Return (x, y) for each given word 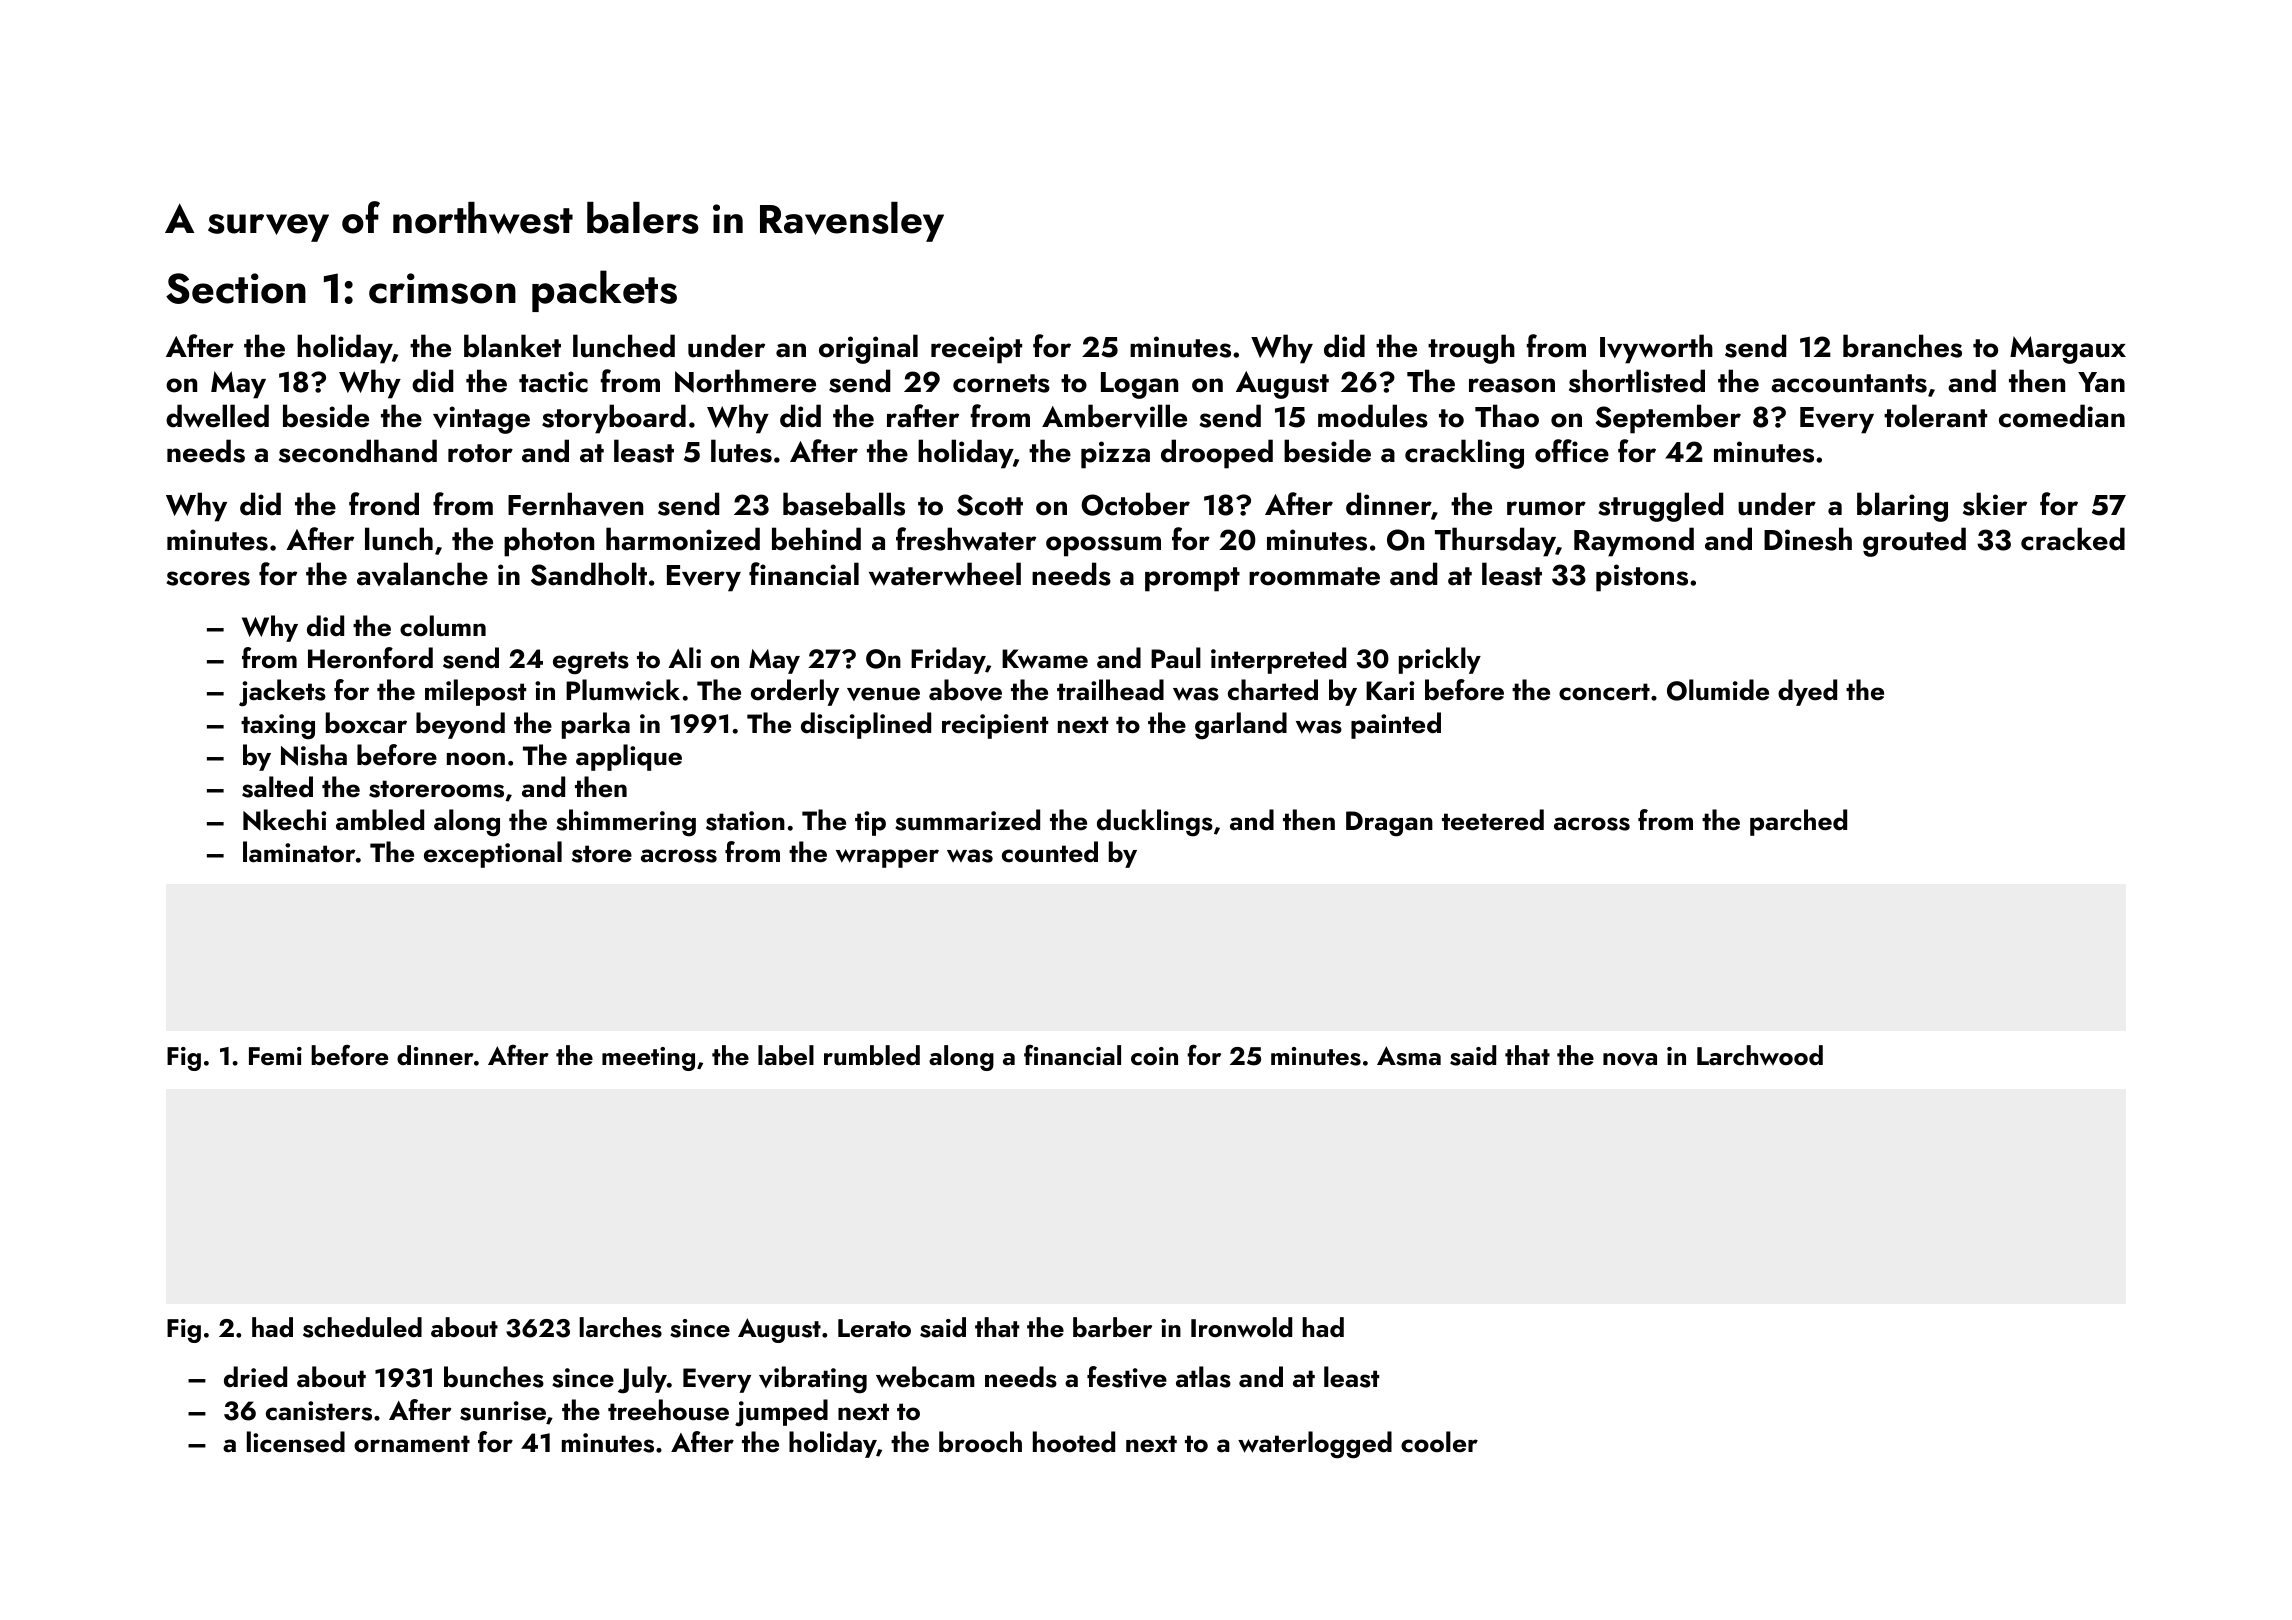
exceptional (493, 854)
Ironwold (1241, 1327)
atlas (1203, 1377)
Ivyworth (1656, 349)
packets (604, 291)
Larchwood (1760, 1055)
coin (1154, 1056)
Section (236, 288)
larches (620, 1327)
